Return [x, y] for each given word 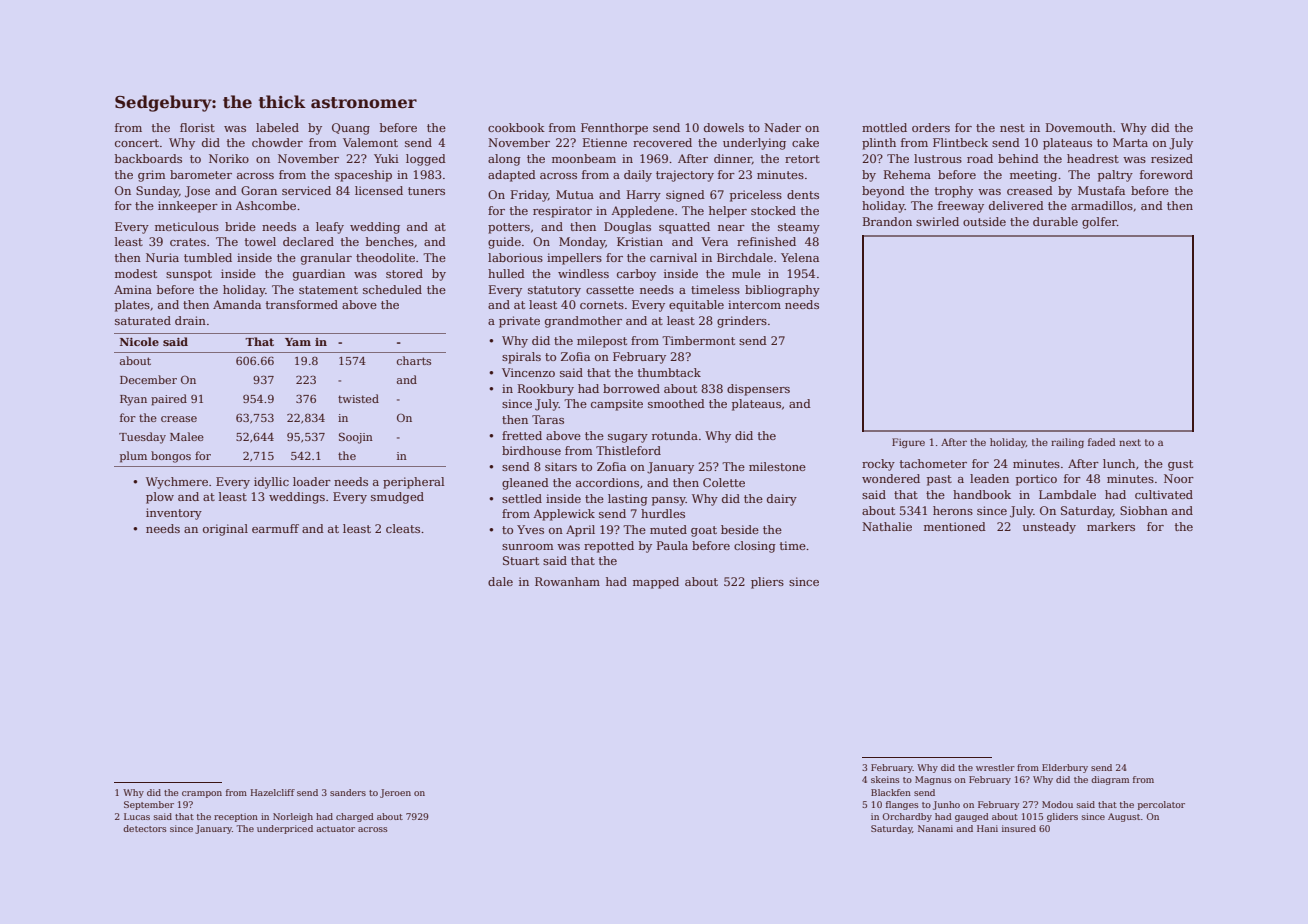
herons [953, 510]
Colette [724, 482]
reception [236, 817]
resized [1172, 158]
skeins [885, 779]
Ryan [133, 400]
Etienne [605, 142]
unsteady [1049, 528]
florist [197, 127]
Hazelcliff [272, 792]
